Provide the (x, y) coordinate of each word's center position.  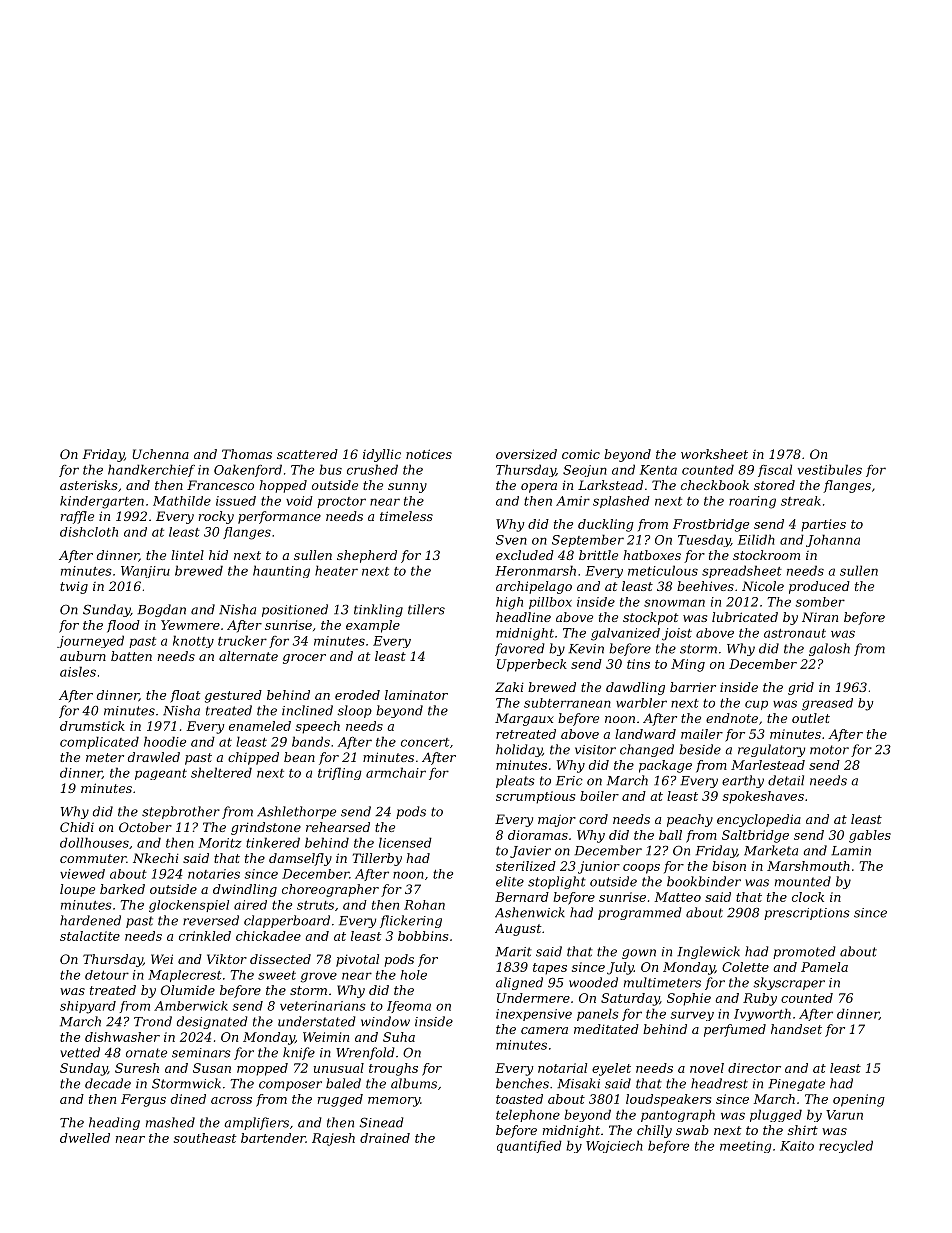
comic (581, 454)
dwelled (85, 1138)
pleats (515, 781)
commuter (93, 858)
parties (823, 525)
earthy (743, 781)
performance (279, 517)
